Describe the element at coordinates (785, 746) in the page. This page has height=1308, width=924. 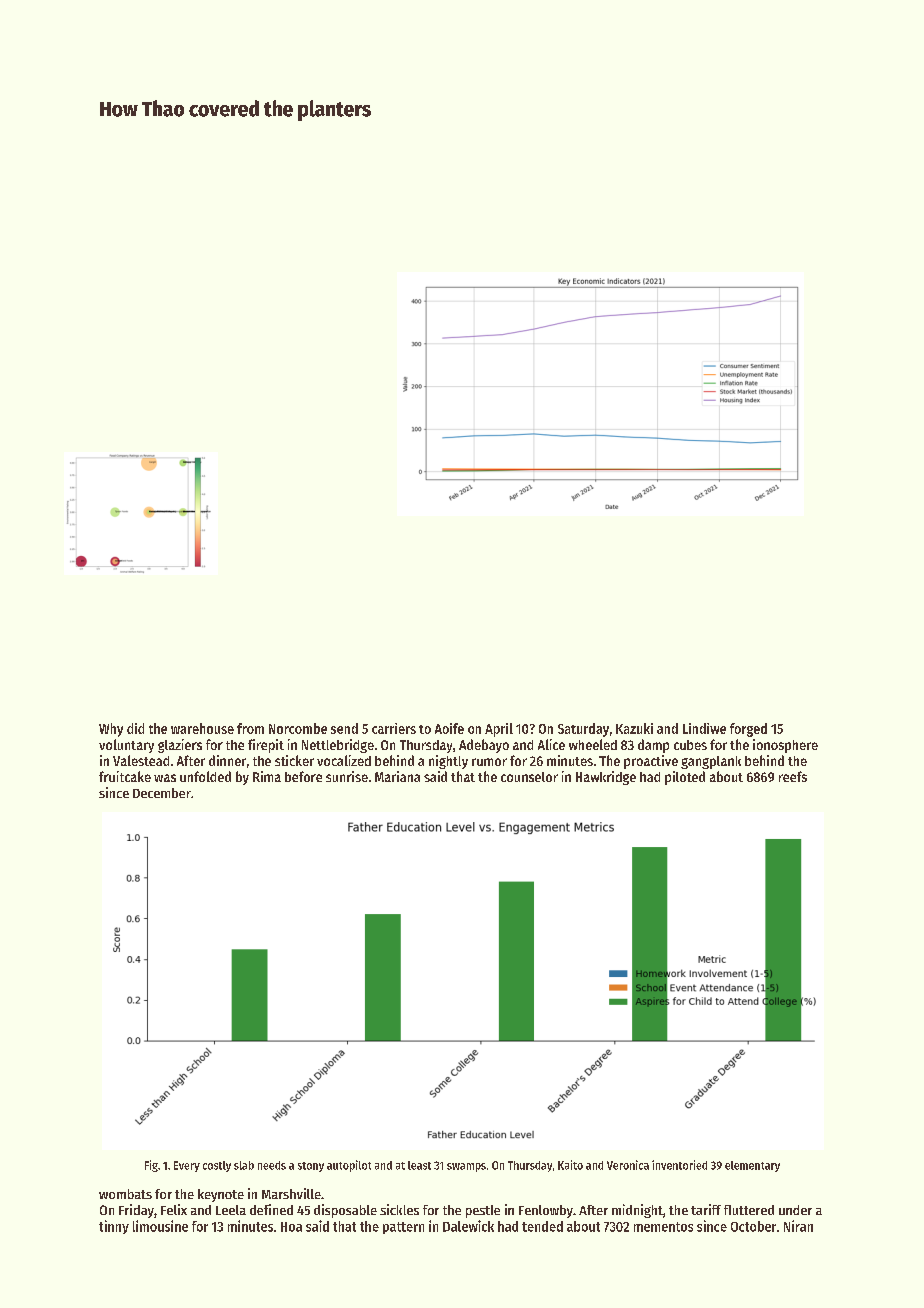
I see `ionosphere` at that location.
